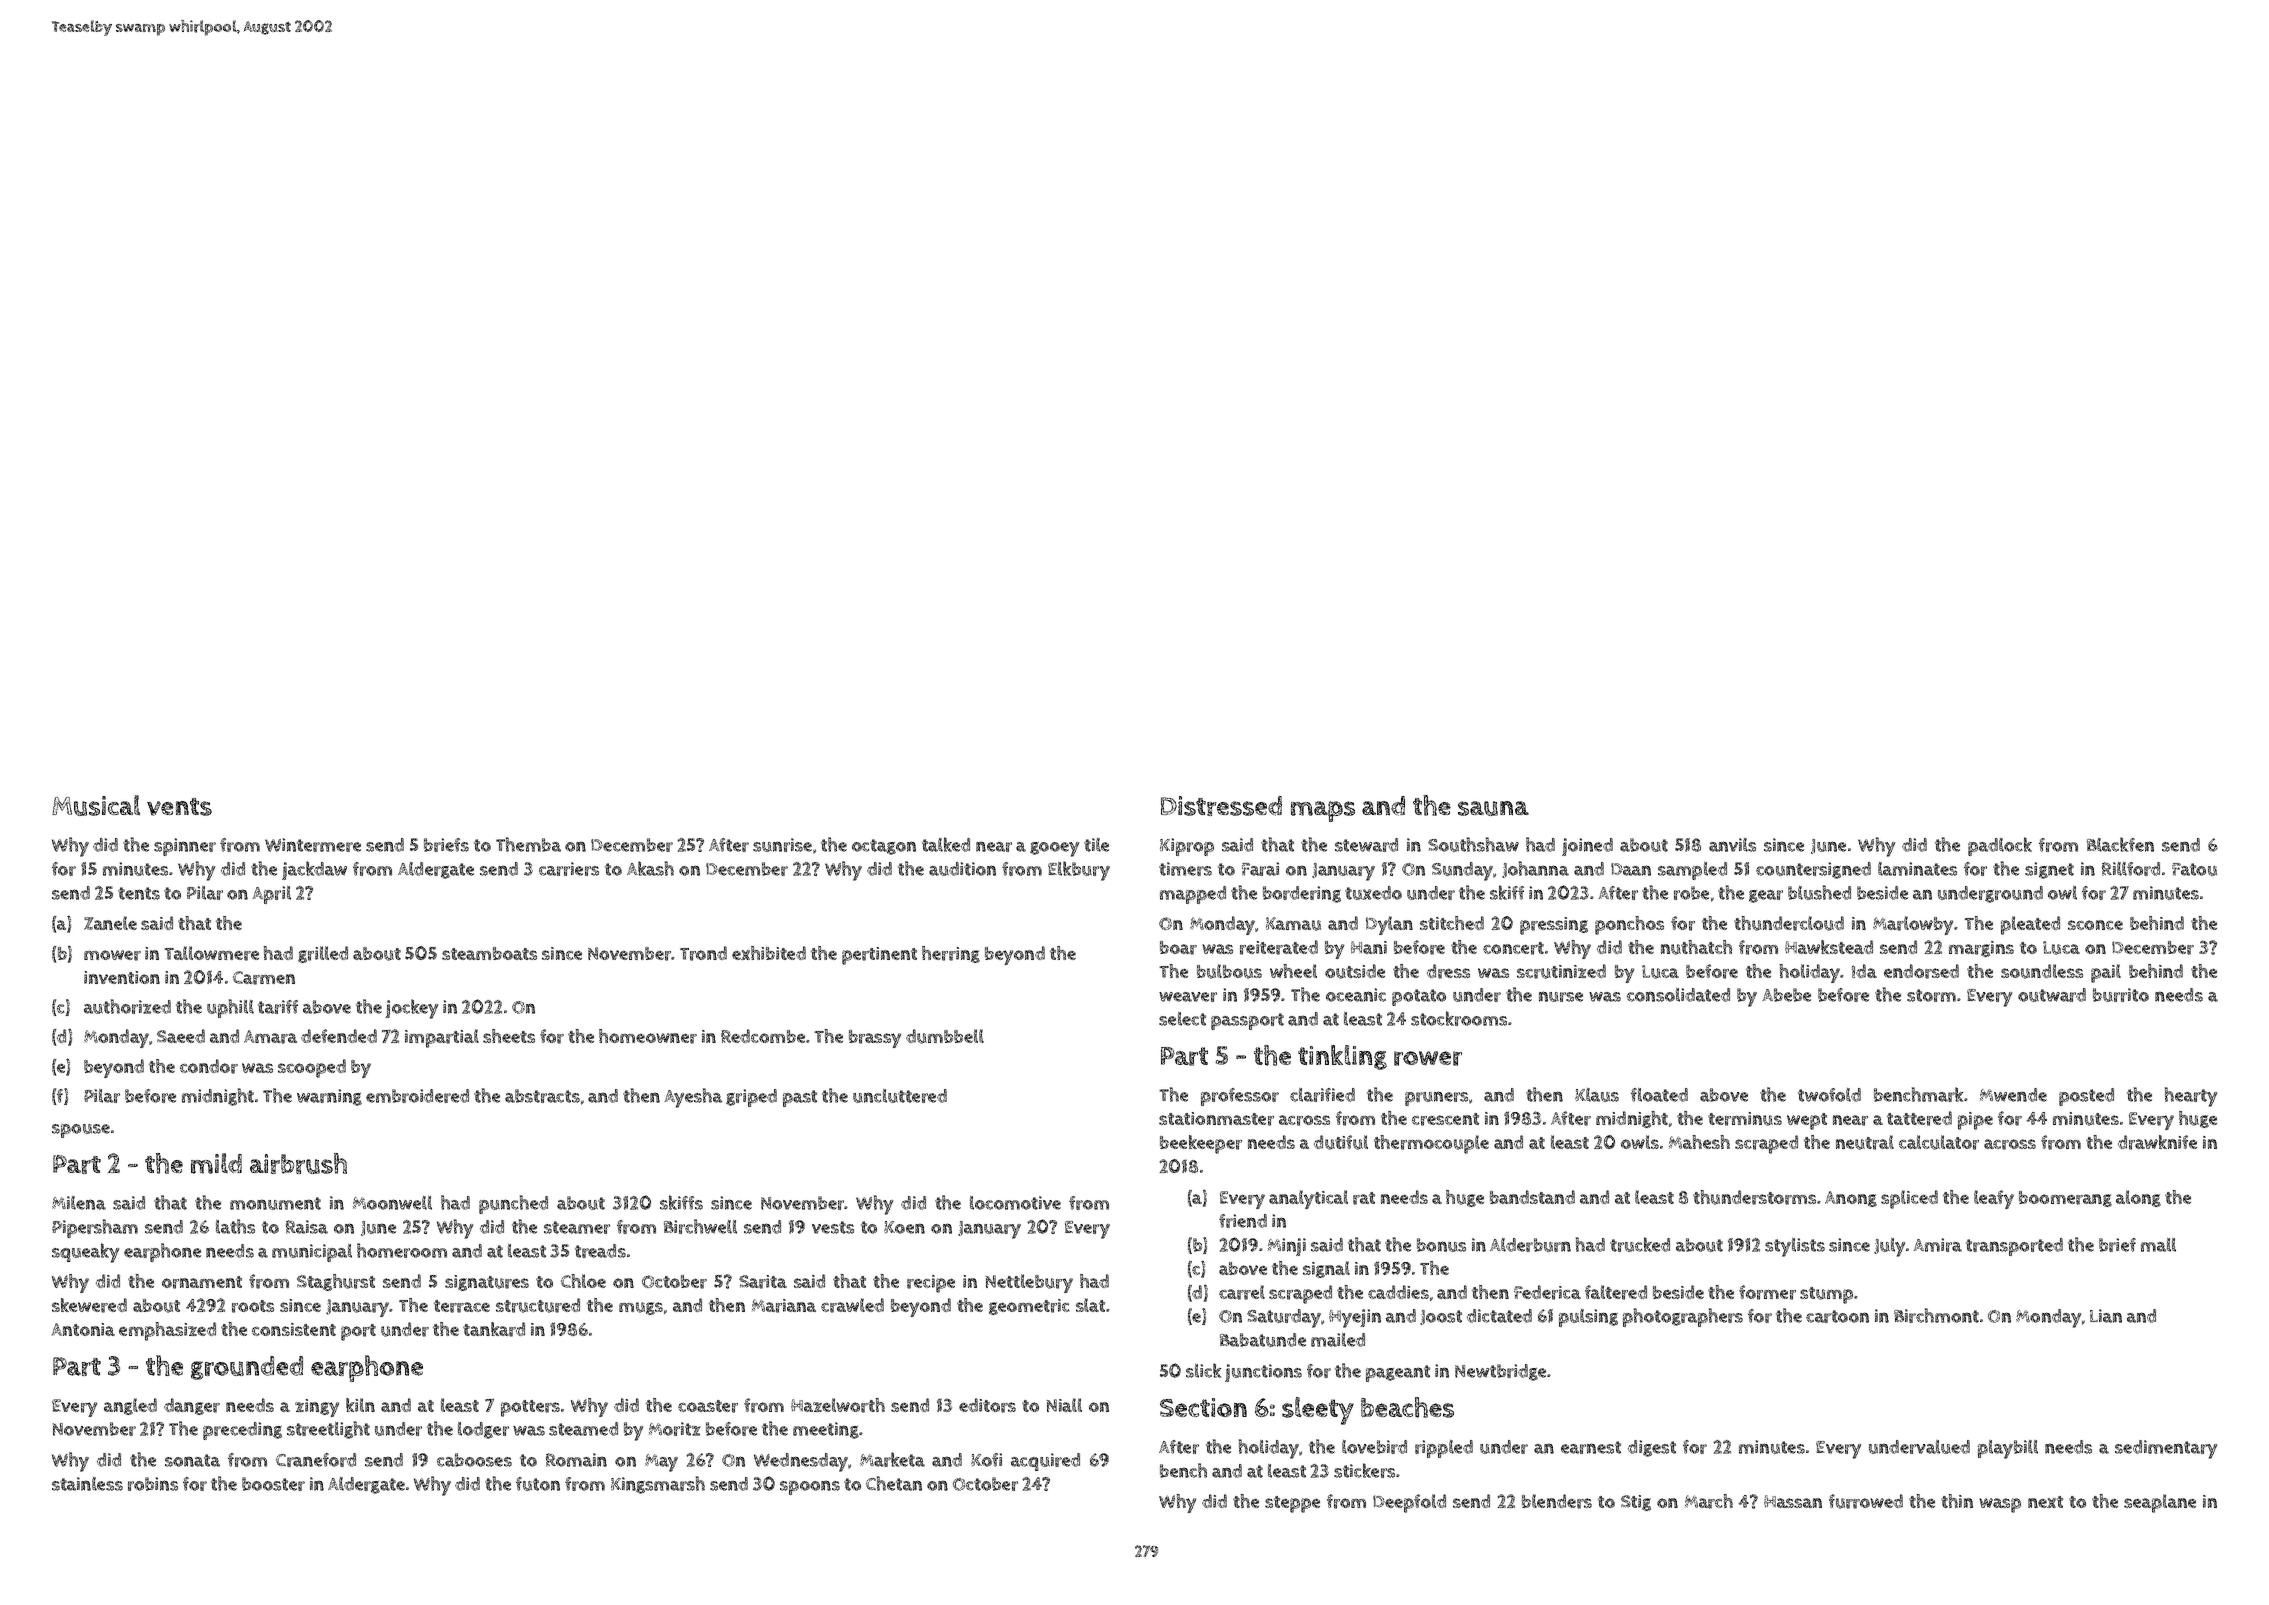 Image resolution: width=2269 pixels, height=1605 pixels. Describe the element at coordinates (1448, 971) in the screenshot. I see `dress` at that location.
